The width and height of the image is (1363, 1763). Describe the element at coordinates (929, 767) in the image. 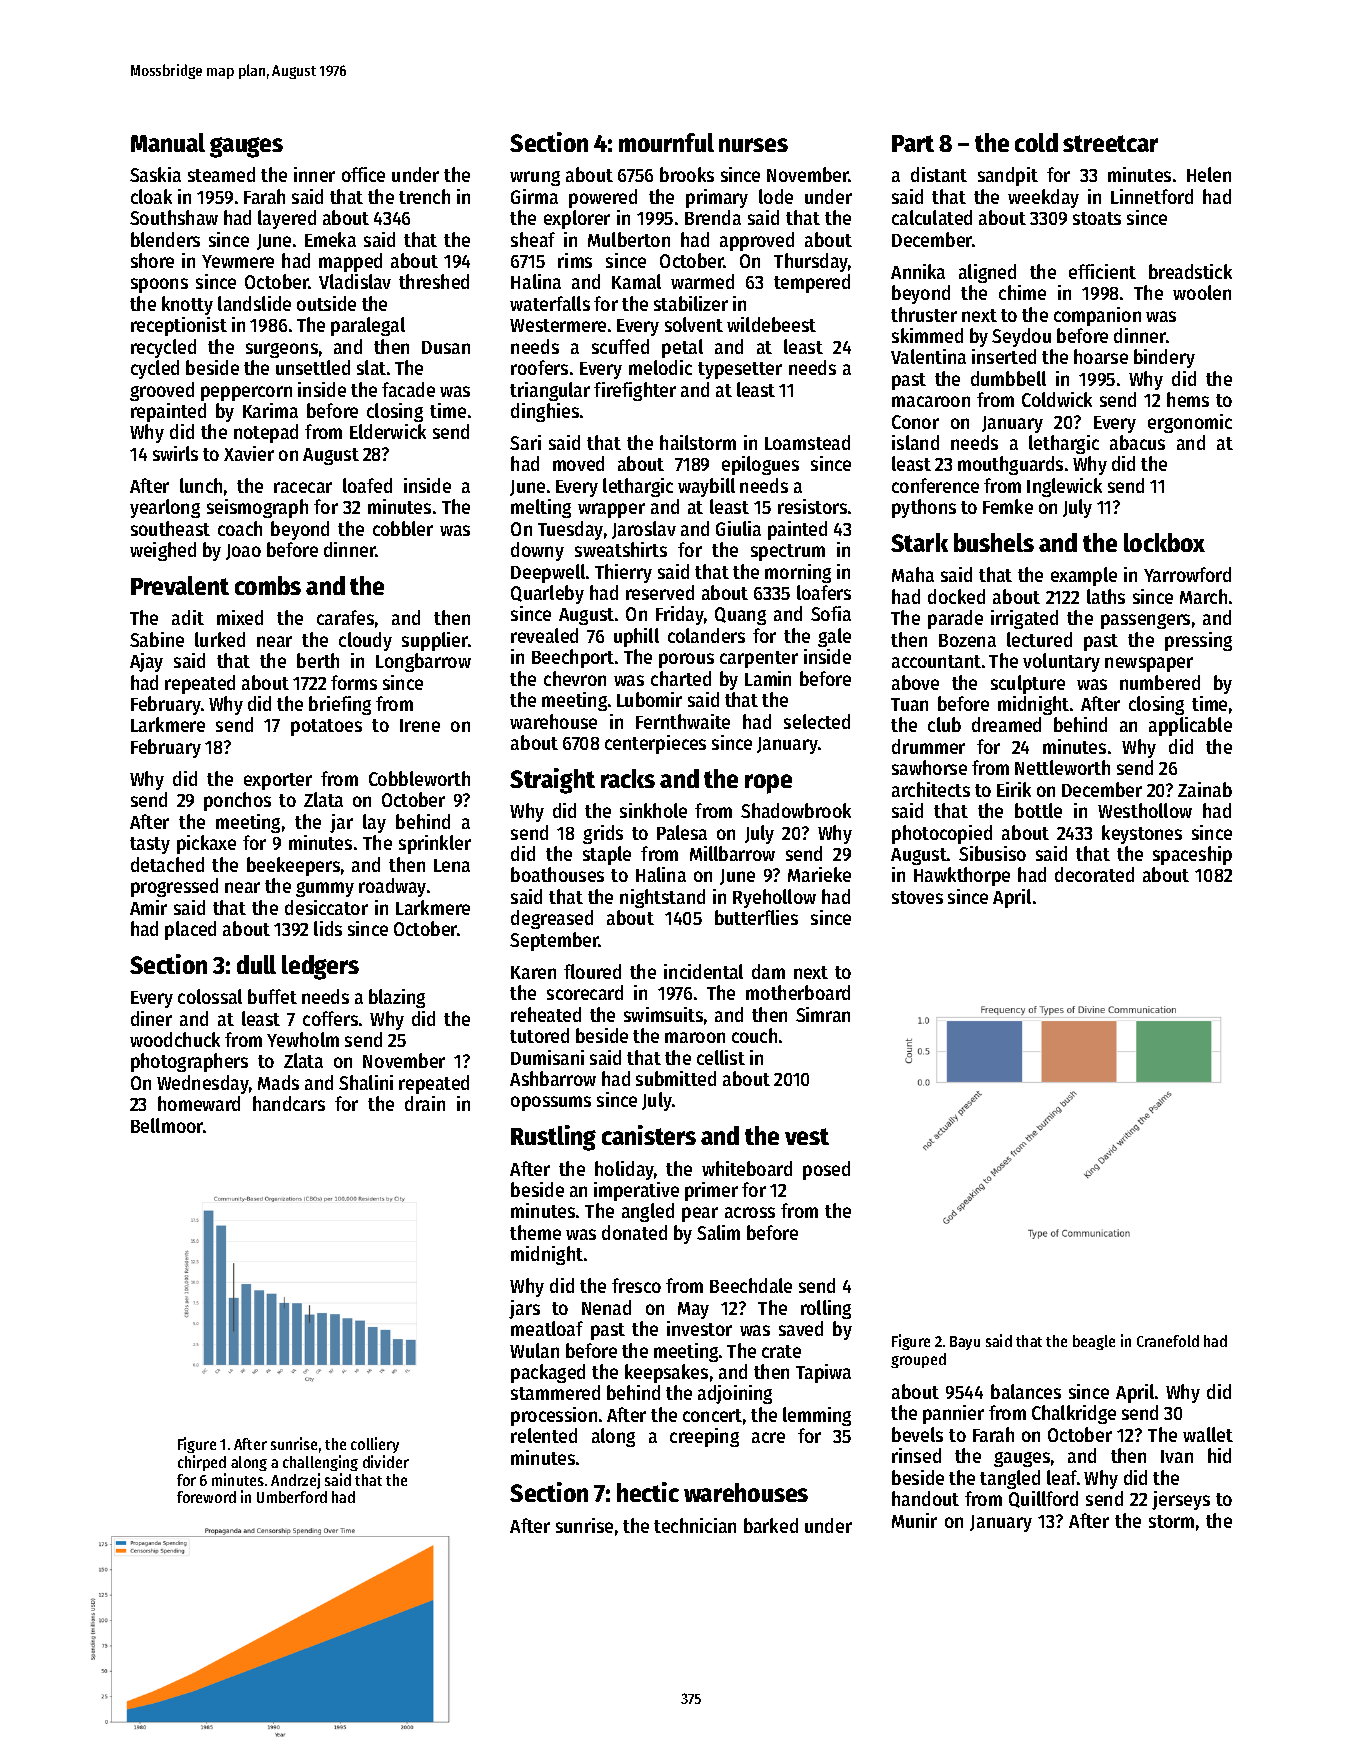

I see `sawhorse` at that location.
